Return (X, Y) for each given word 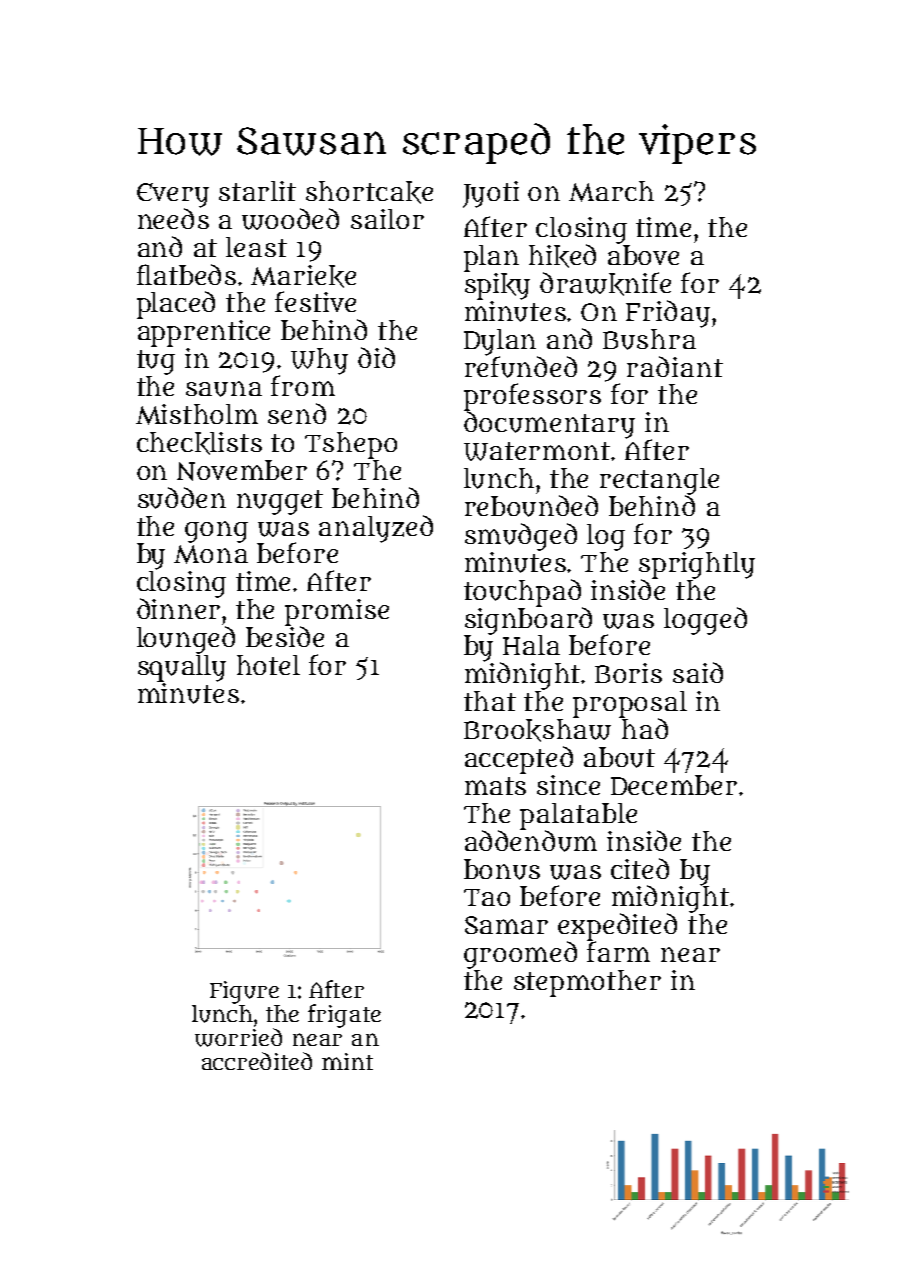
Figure (244, 992)
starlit (257, 191)
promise (337, 612)
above (643, 255)
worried (238, 1037)
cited (640, 868)
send (297, 413)
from (303, 385)
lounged (186, 640)
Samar (506, 925)
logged (705, 621)
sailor (387, 219)
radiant (675, 366)
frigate (344, 1016)
